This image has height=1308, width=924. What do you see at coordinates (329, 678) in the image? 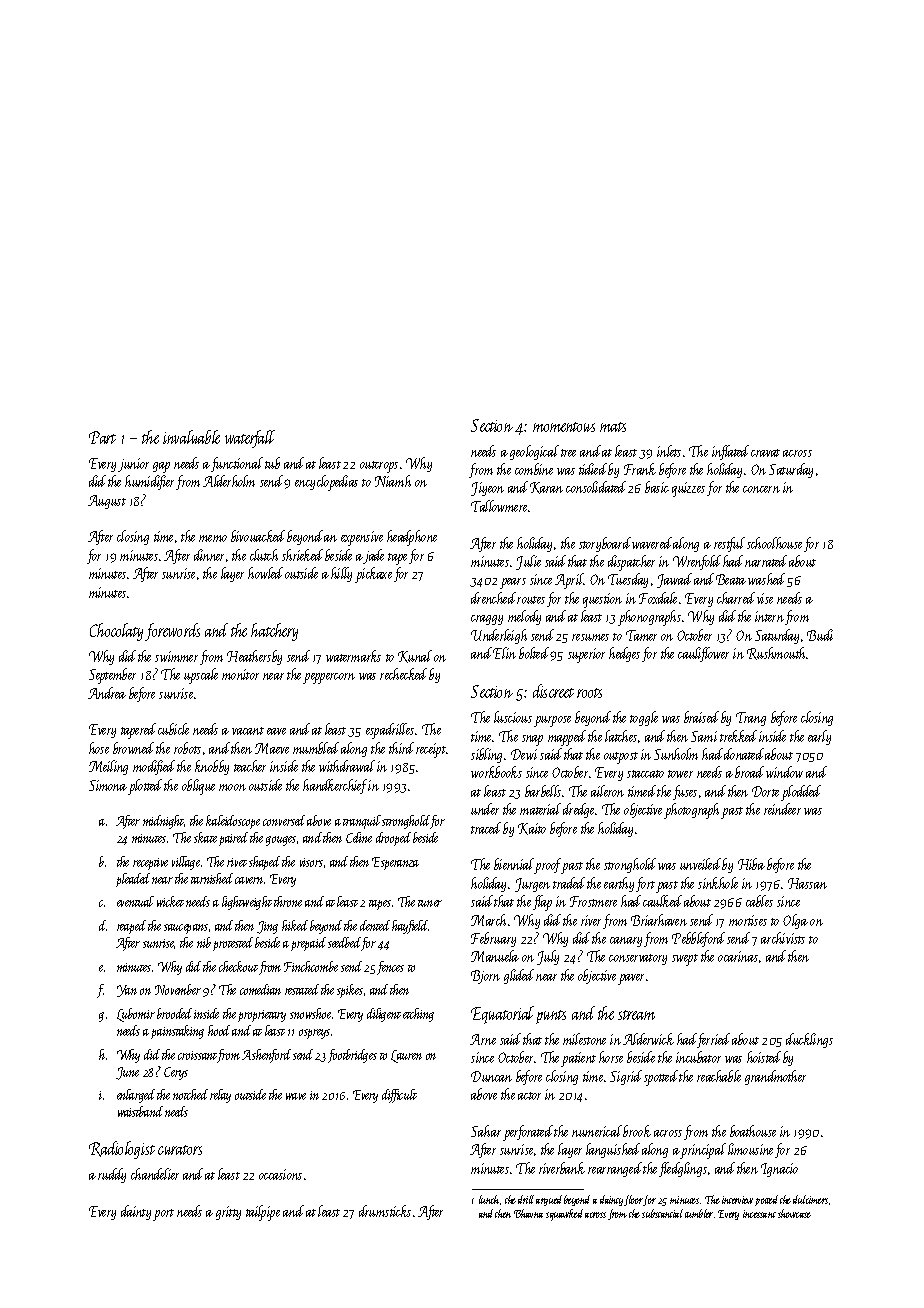
I see `peppercorn` at bounding box center [329, 678].
